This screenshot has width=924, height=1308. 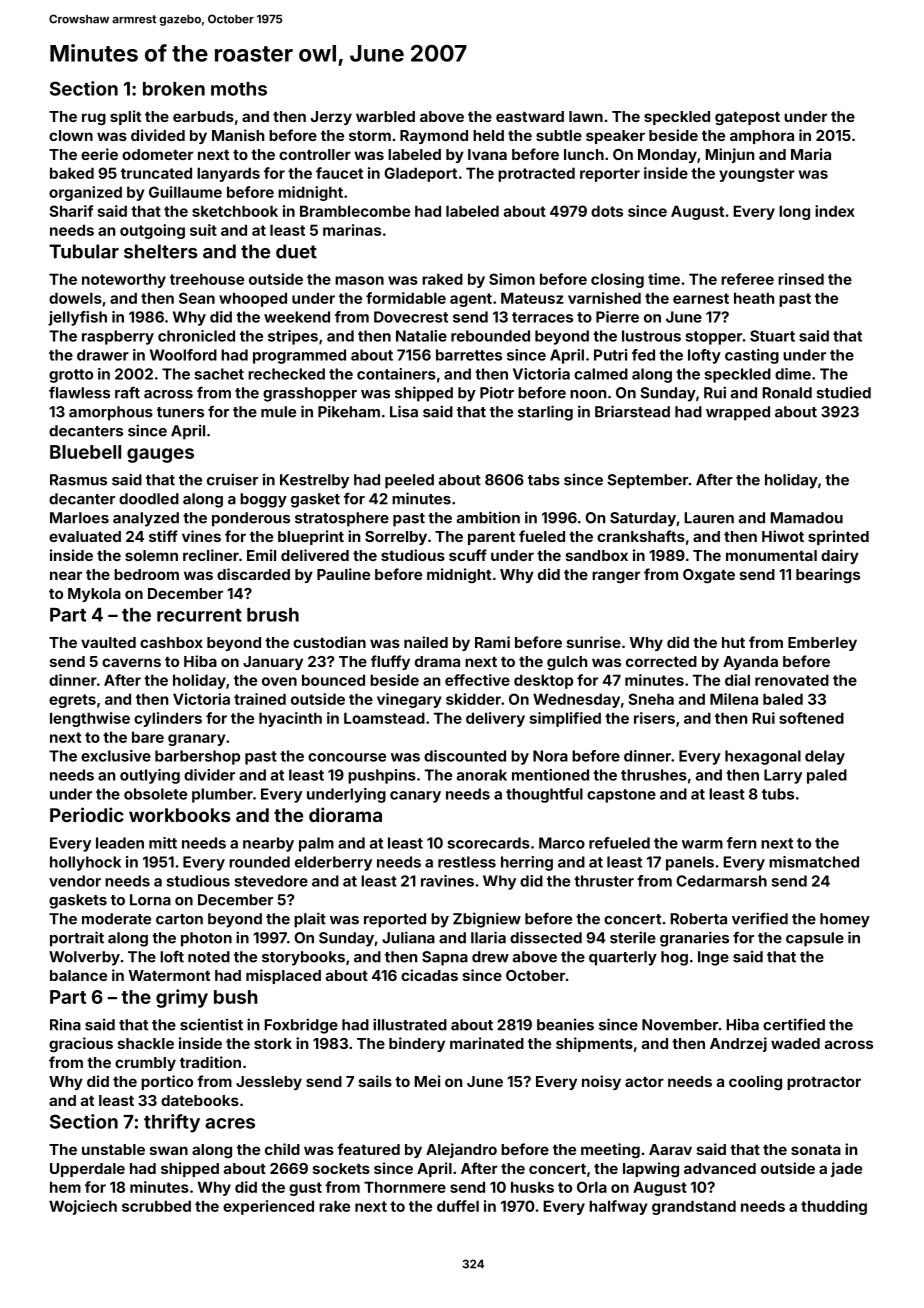 I want to click on Periodic, so click(x=87, y=814).
